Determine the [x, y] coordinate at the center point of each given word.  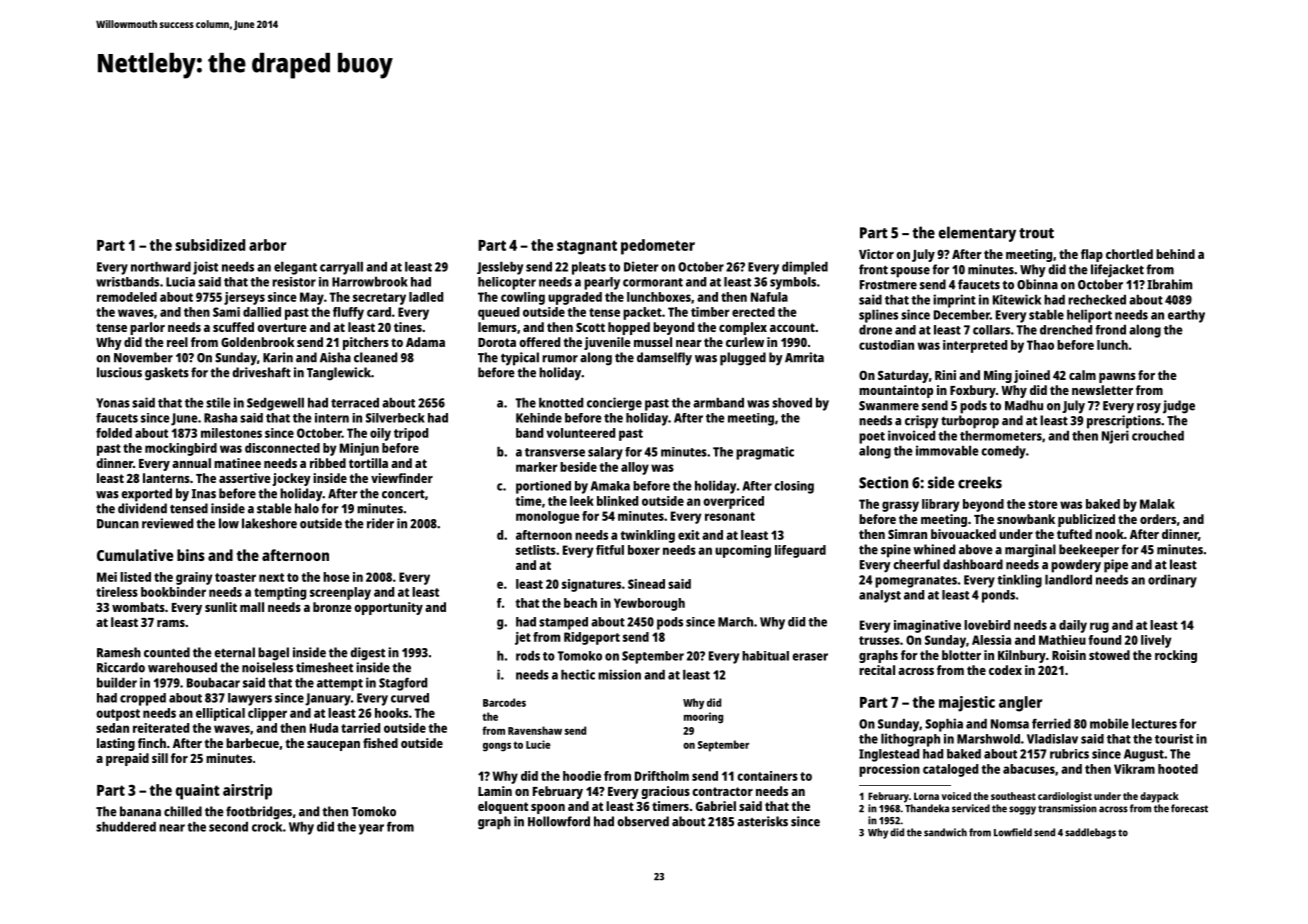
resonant [730, 516]
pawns [1117, 378]
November [143, 357]
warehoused [182, 667]
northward [161, 267]
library [940, 505]
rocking [1176, 656]
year [371, 829]
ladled [426, 297]
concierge [614, 404]
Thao [1040, 345]
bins [191, 555]
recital [877, 670]
